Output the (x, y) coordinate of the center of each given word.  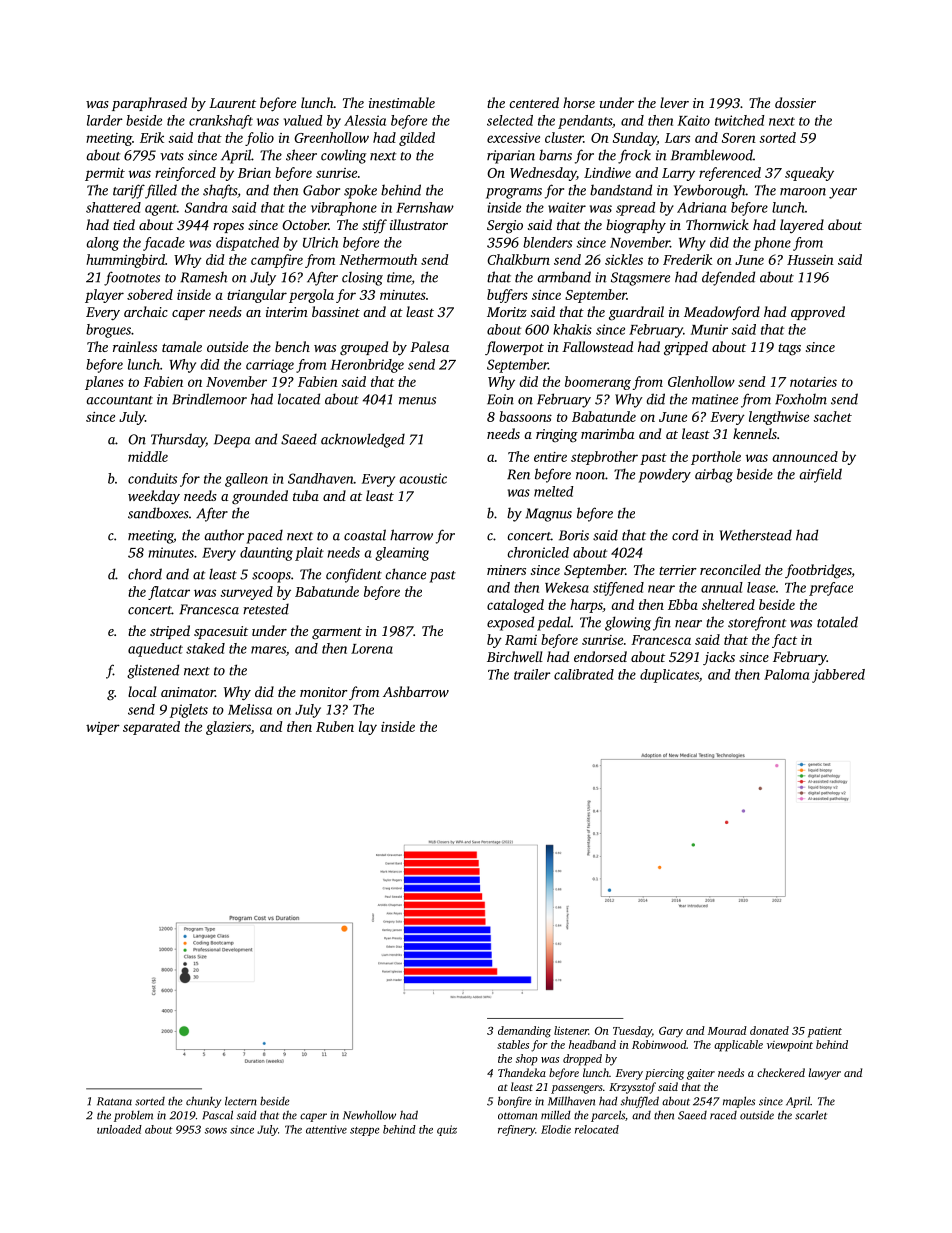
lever (674, 102)
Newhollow (369, 1115)
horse (579, 102)
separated (151, 728)
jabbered (838, 676)
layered (802, 226)
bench (292, 346)
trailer (532, 674)
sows (216, 1131)
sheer (301, 155)
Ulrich (320, 242)
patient (825, 1032)
